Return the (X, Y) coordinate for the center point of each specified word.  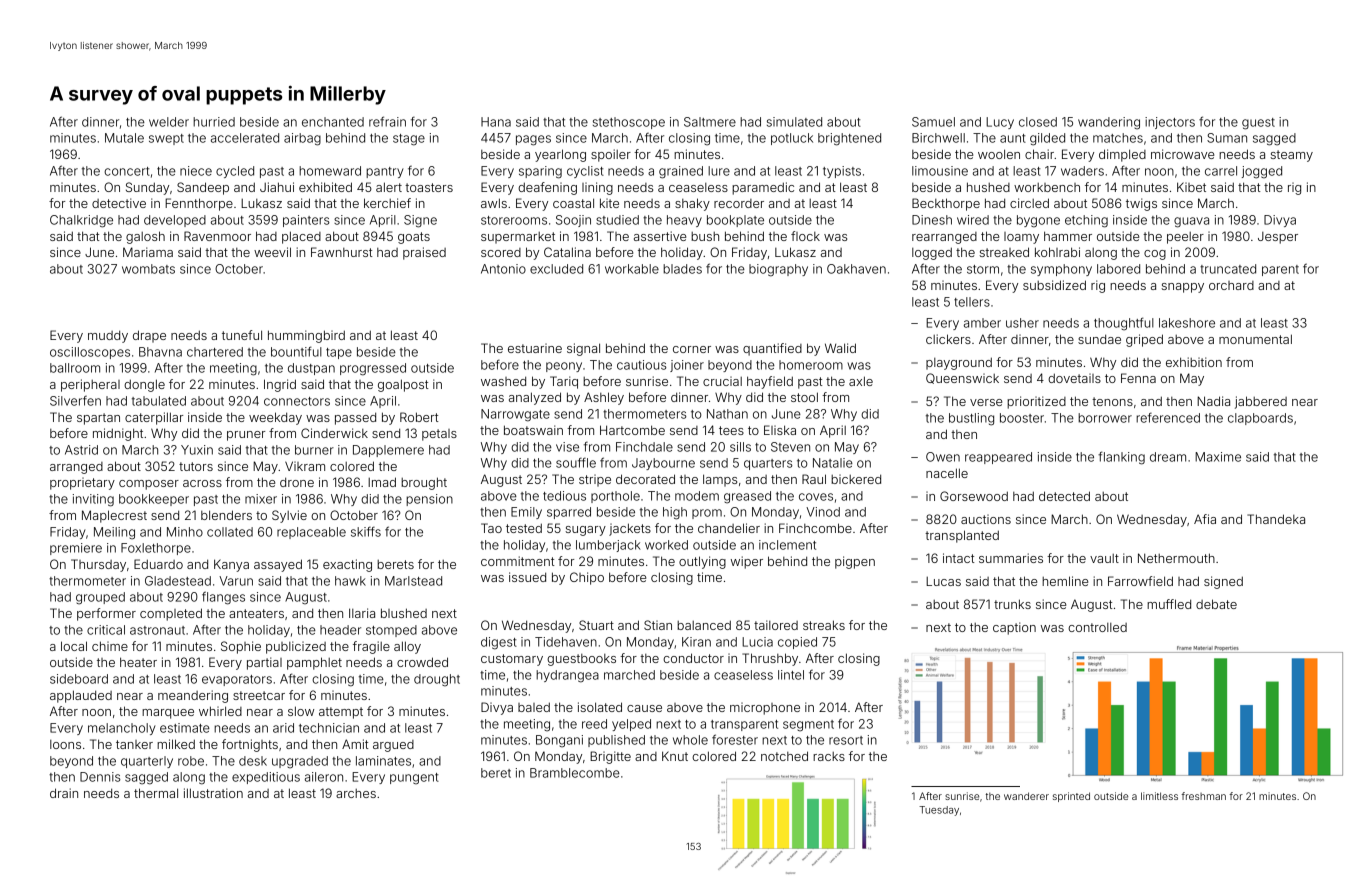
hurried (214, 122)
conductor (693, 658)
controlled (1097, 627)
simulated (794, 122)
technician (329, 728)
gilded (1047, 139)
